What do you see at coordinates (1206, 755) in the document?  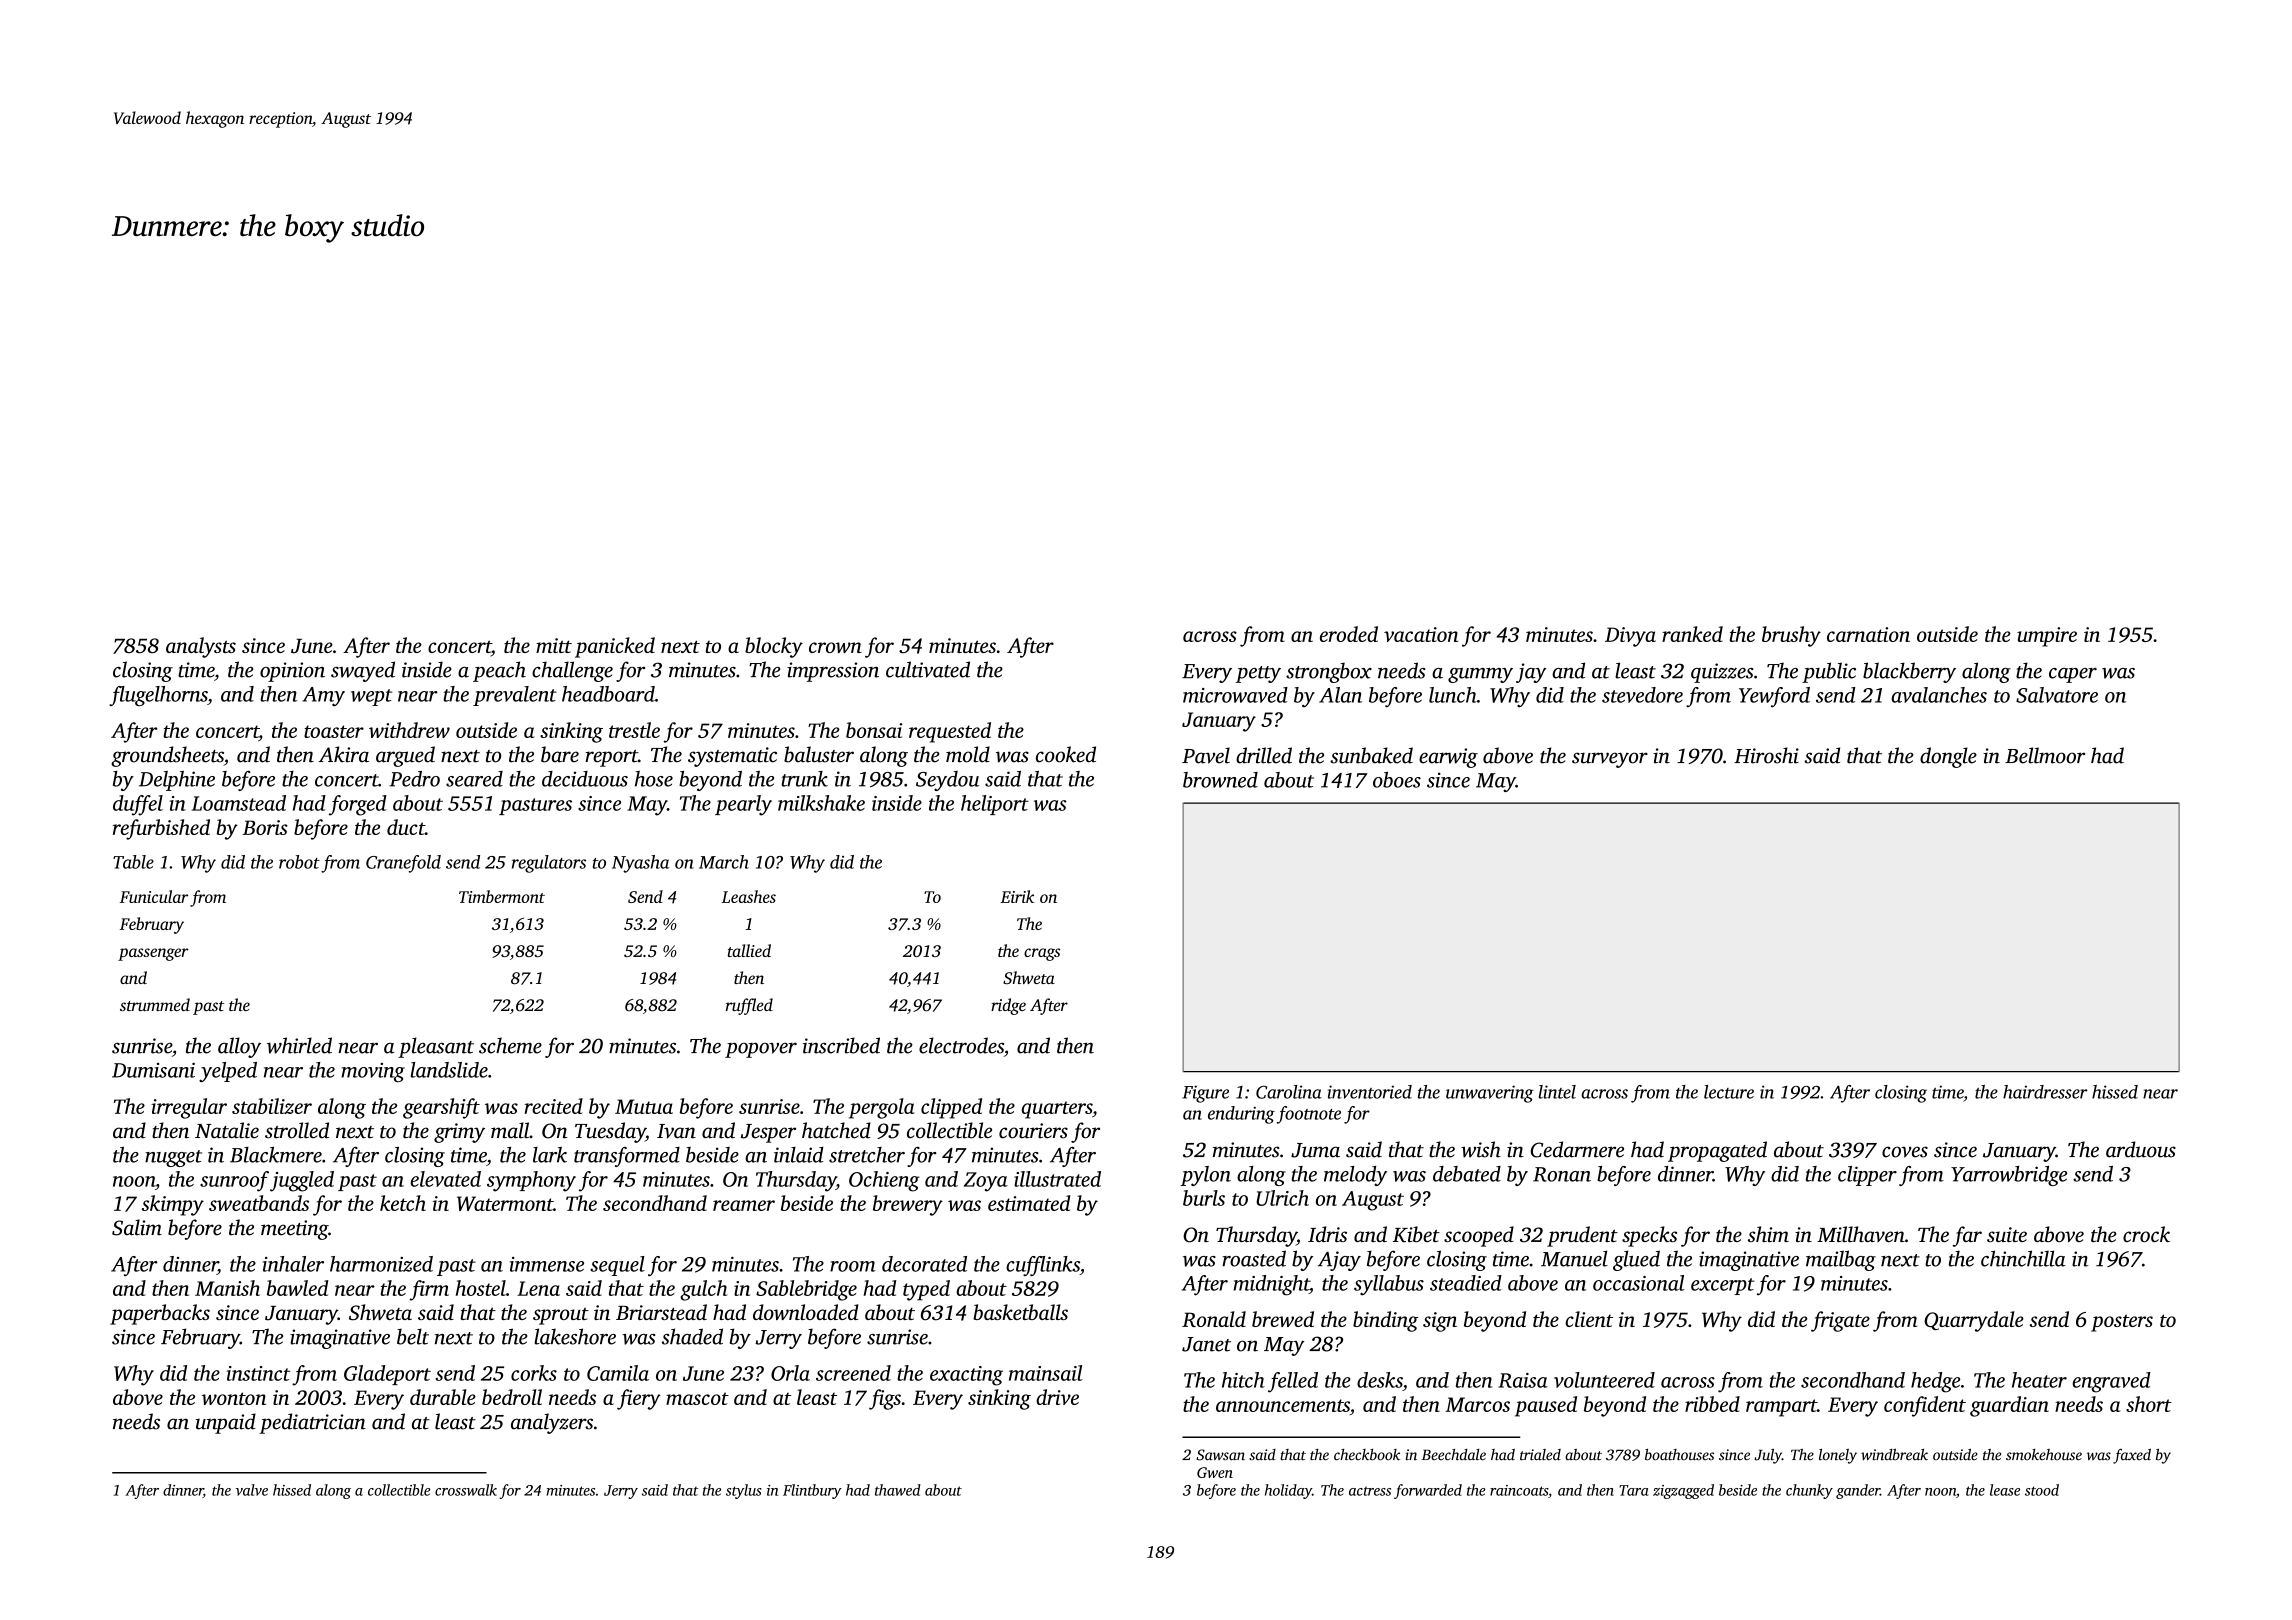 I see `Pavel` at bounding box center [1206, 755].
